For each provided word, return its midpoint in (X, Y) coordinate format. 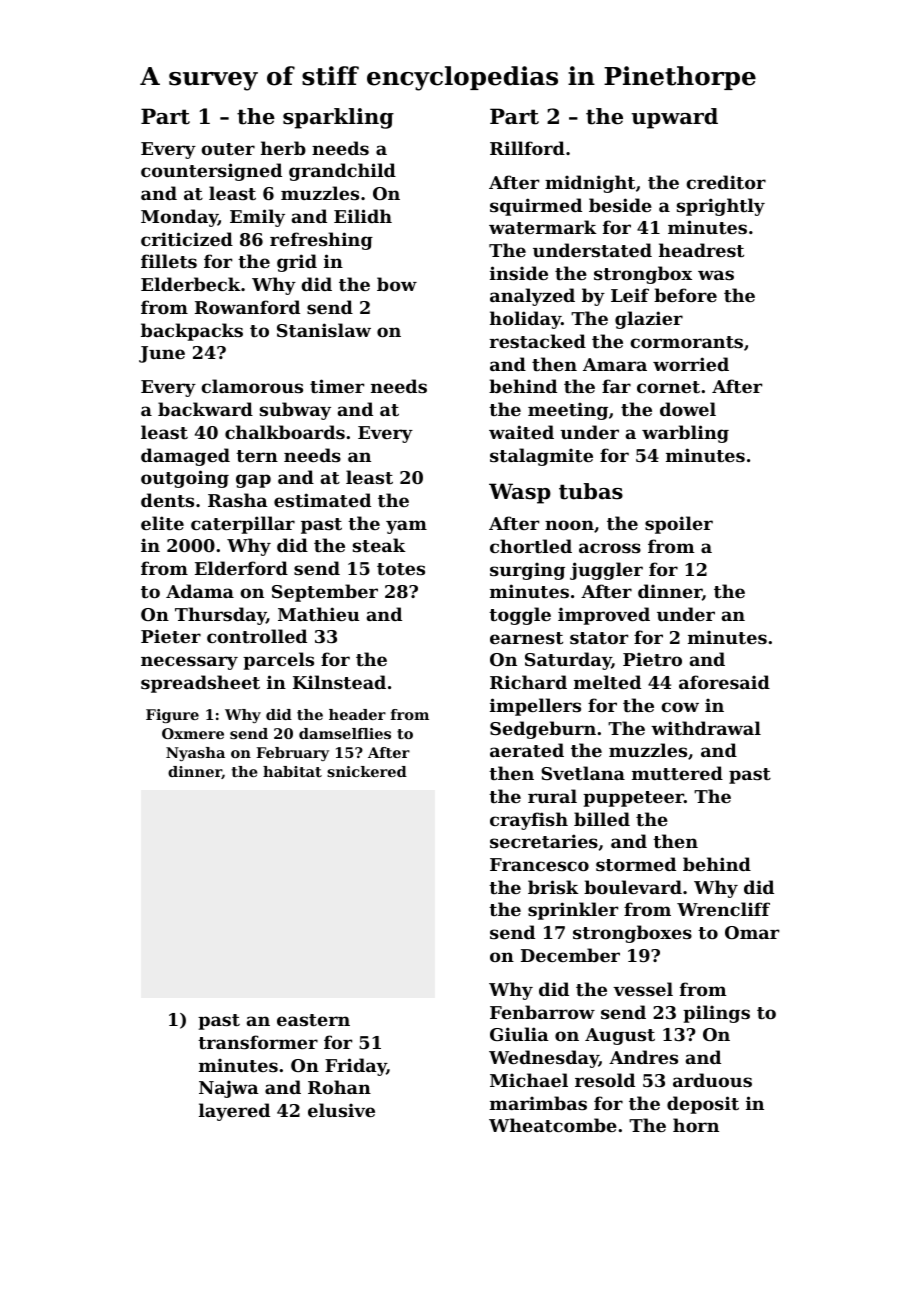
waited (521, 432)
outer (228, 149)
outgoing (185, 479)
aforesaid (724, 682)
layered (234, 1112)
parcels (278, 661)
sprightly (721, 207)
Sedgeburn (543, 730)
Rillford (527, 148)
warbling (685, 434)
